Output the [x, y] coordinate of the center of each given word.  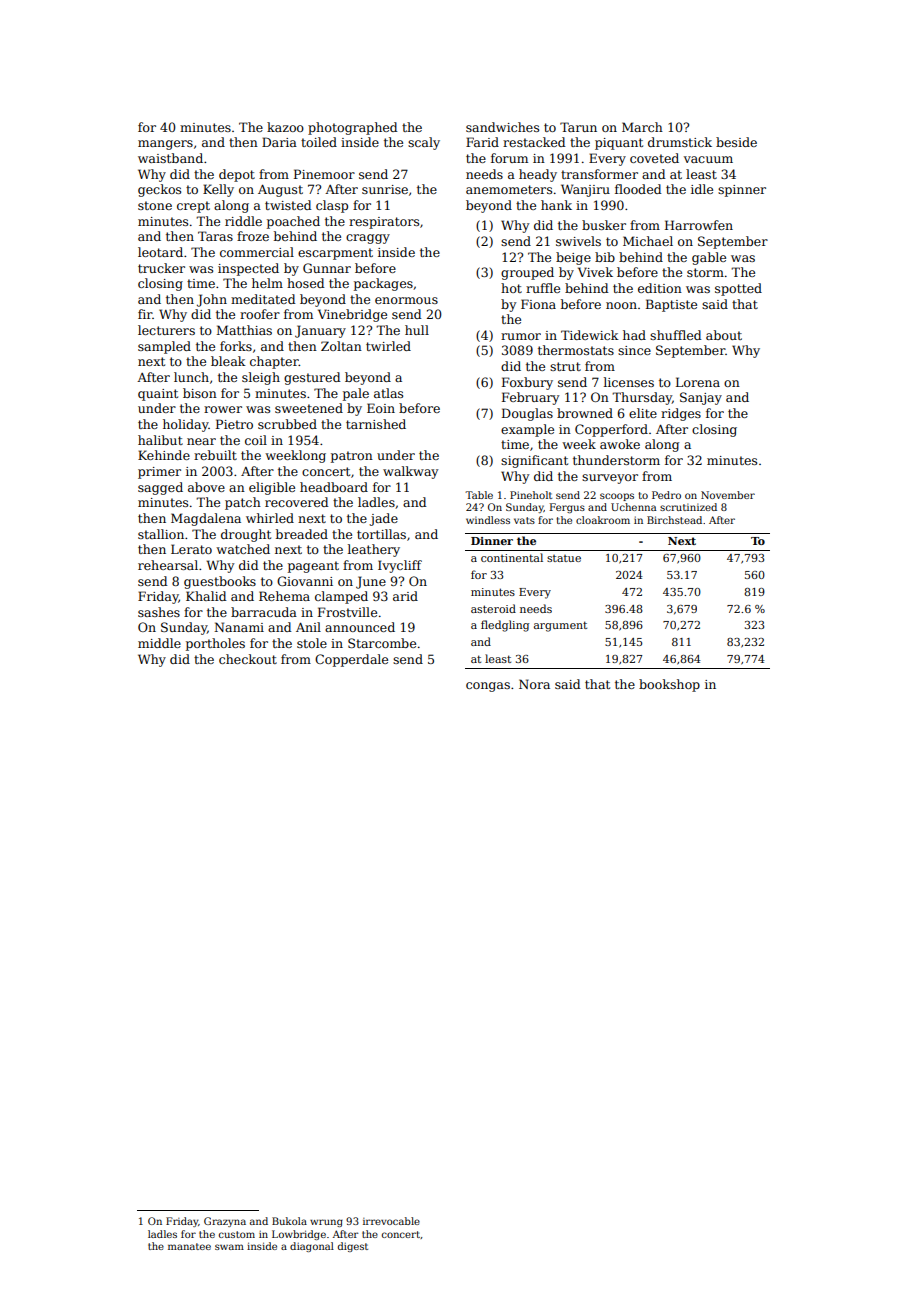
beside [736, 142]
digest [353, 1247]
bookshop [669, 685]
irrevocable [391, 1221]
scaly [424, 143]
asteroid [493, 608]
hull [417, 330]
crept [193, 207]
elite [643, 413]
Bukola [289, 1221]
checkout [248, 659]
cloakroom [603, 520]
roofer [260, 314]
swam [229, 1247]
